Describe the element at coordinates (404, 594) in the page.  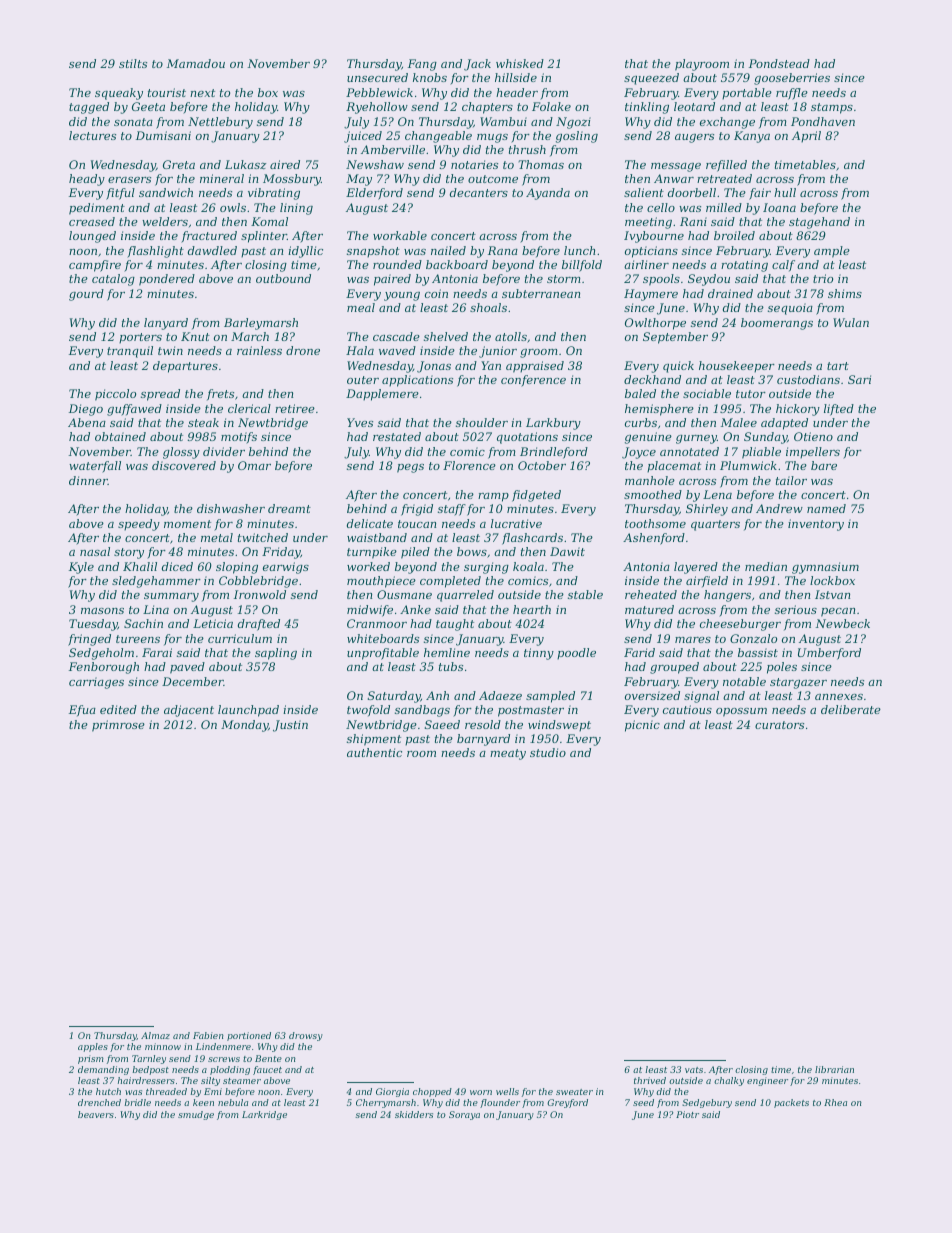
I see `Ousmane` at that location.
